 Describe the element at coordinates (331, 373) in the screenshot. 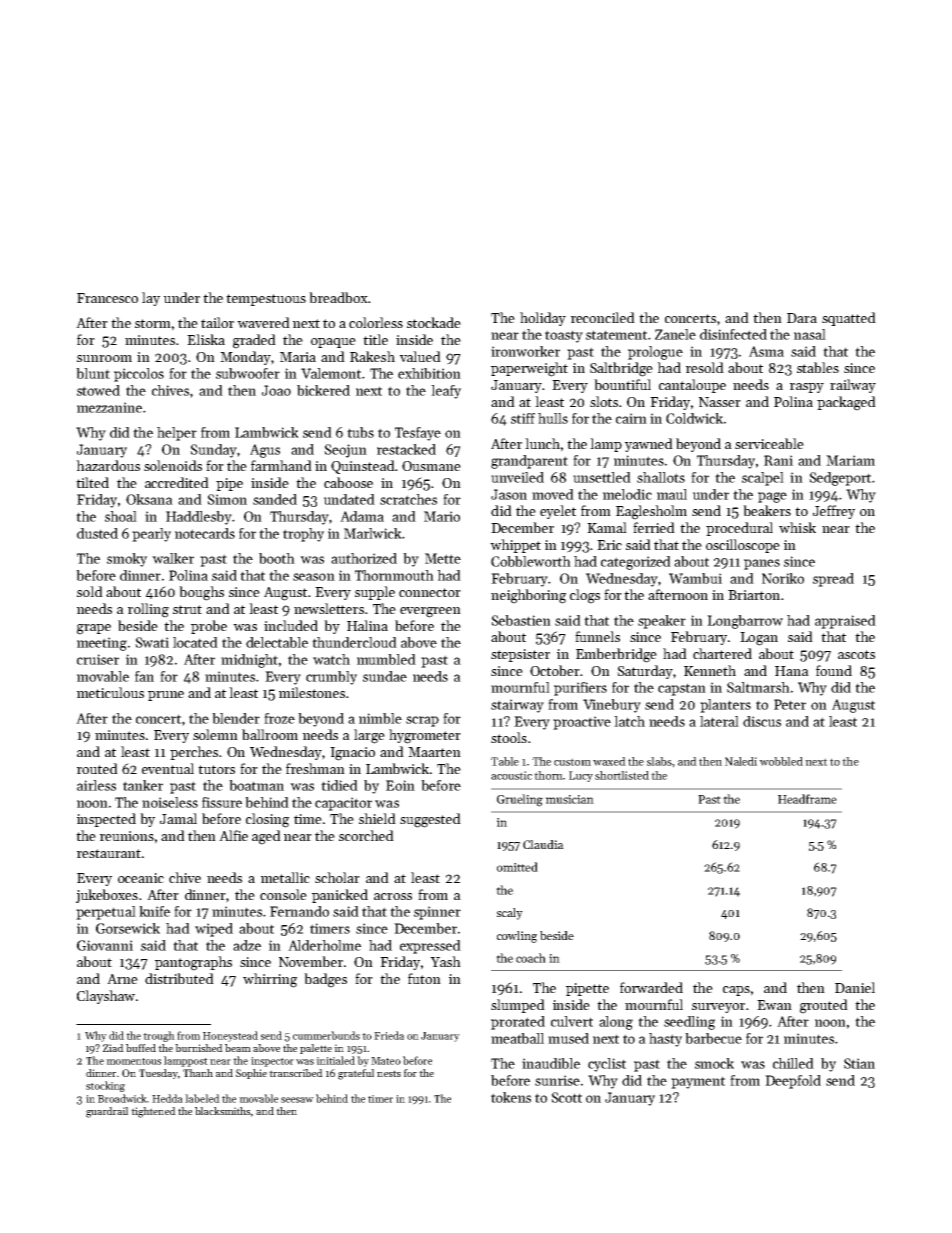

I see `Valemont` at that location.
